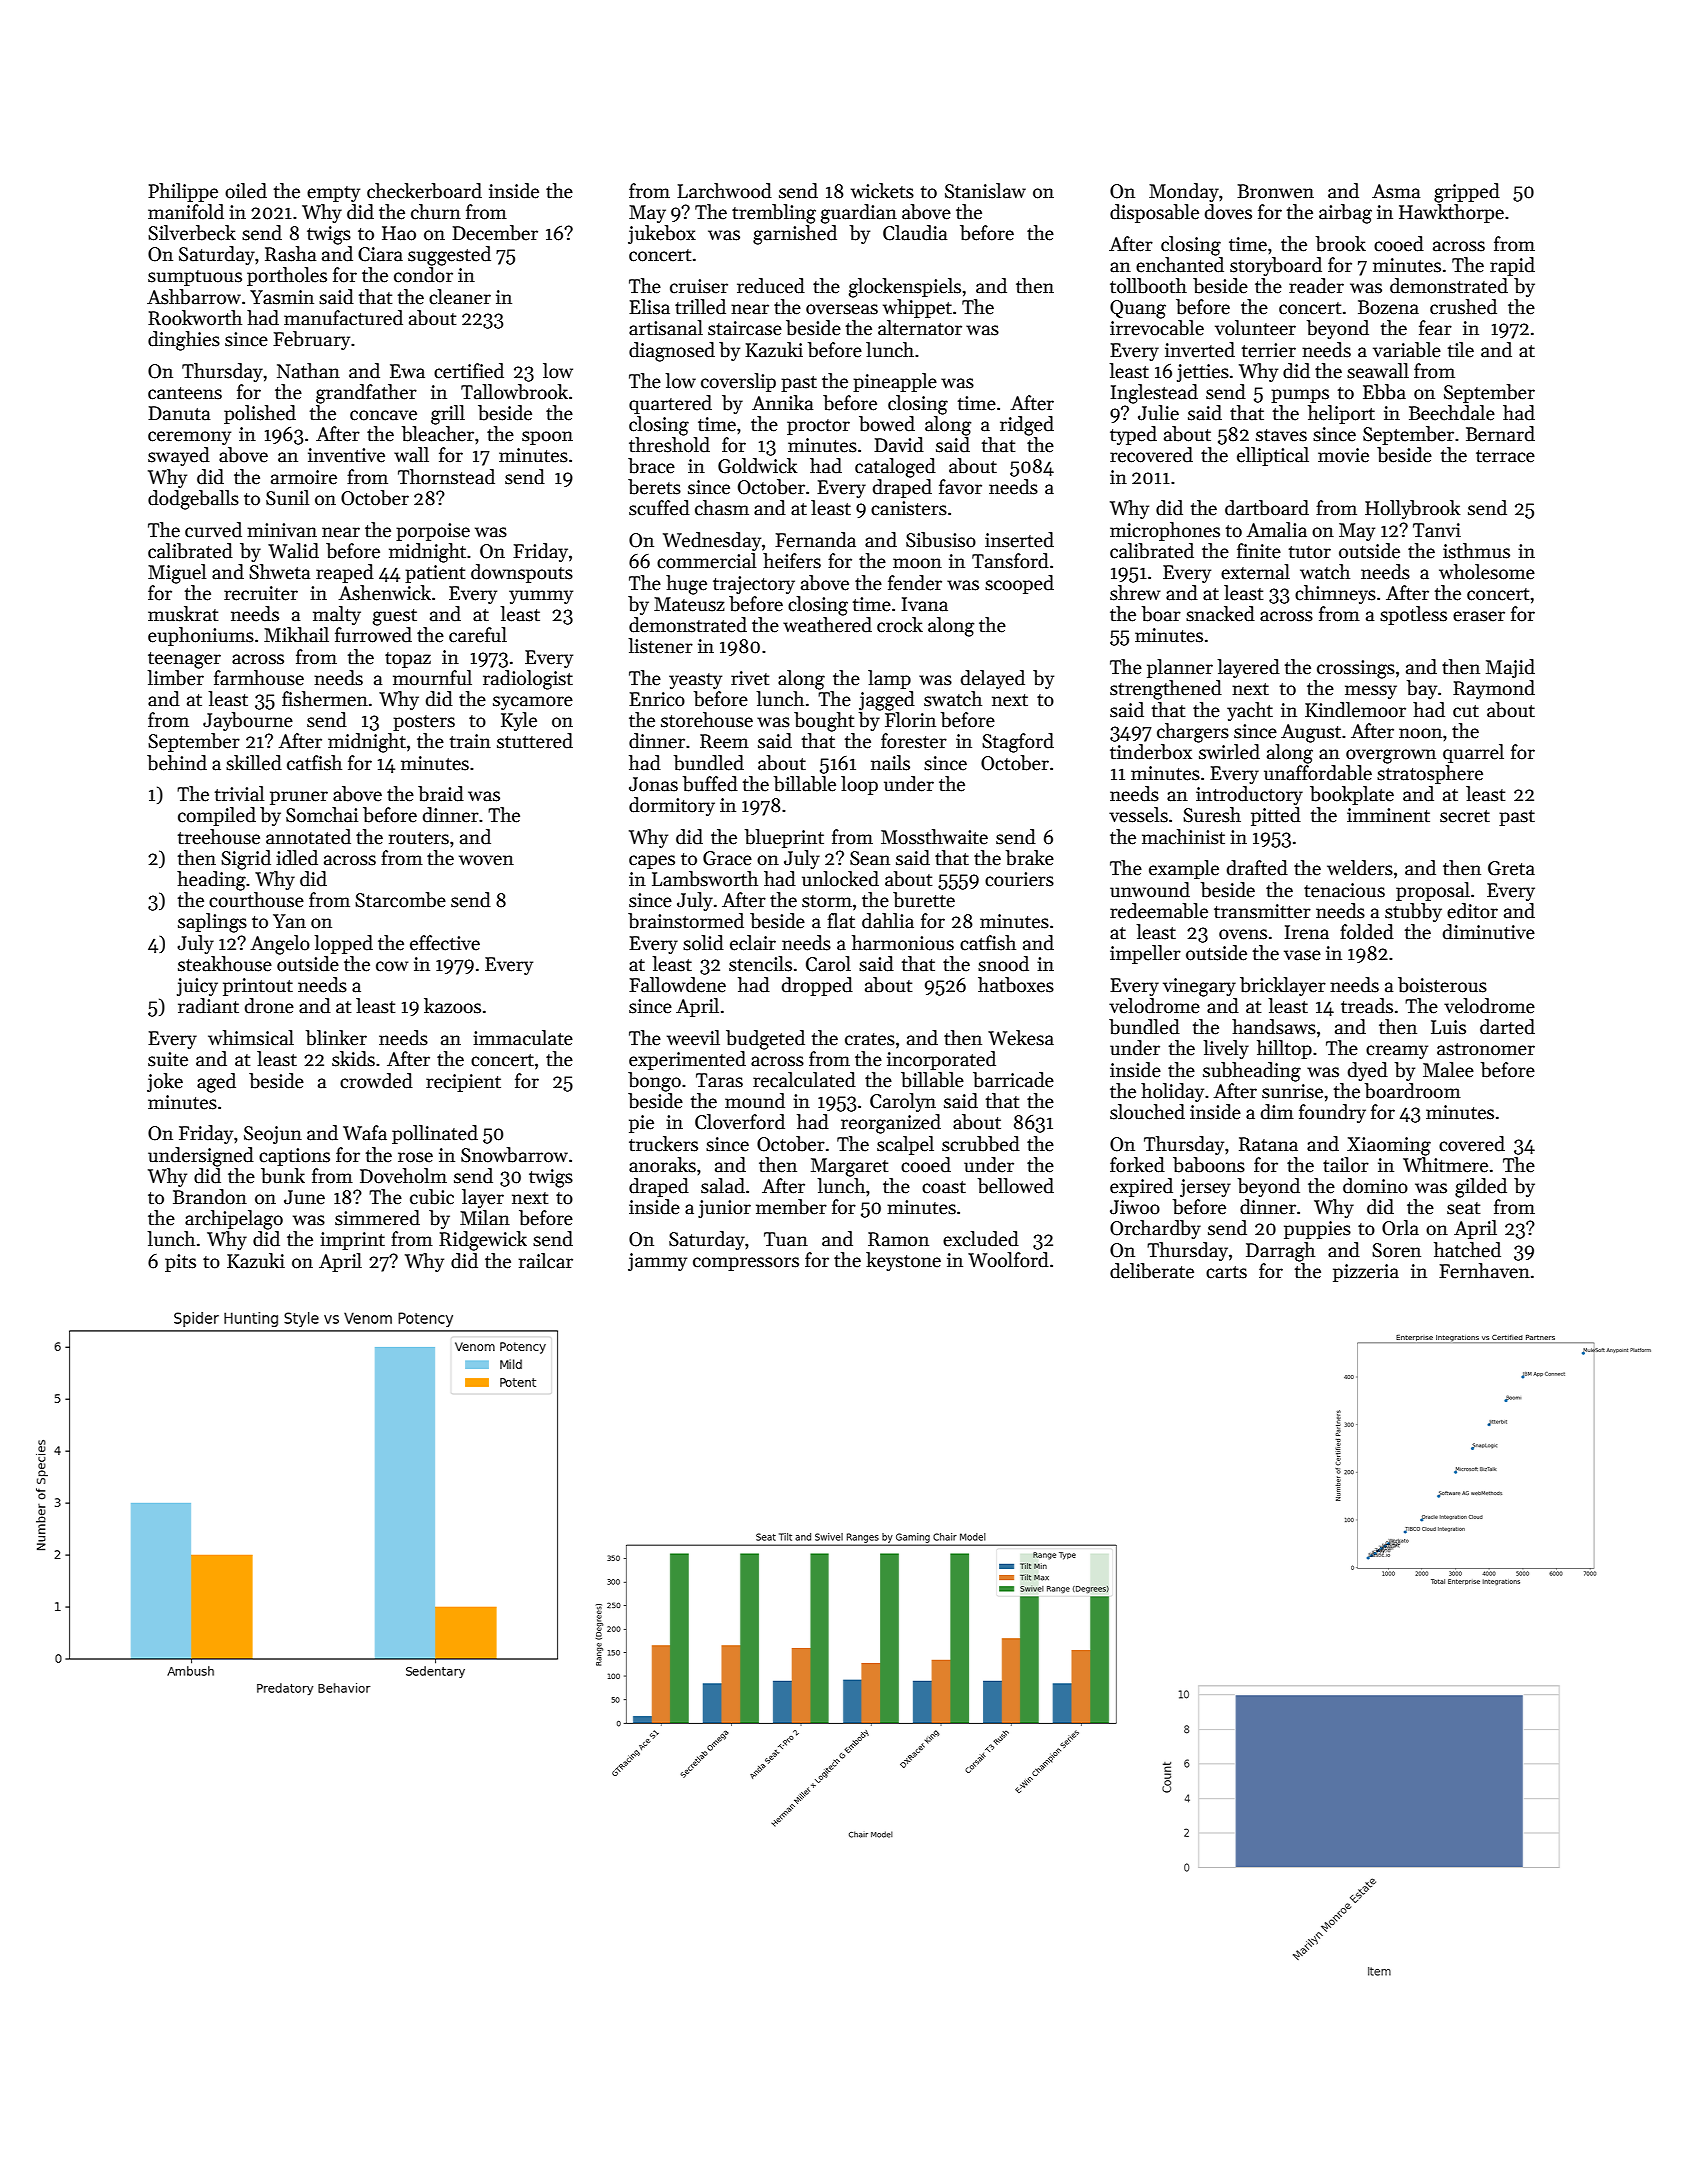  What do you see at coordinates (433, 532) in the screenshot?
I see `porpoise` at bounding box center [433, 532].
